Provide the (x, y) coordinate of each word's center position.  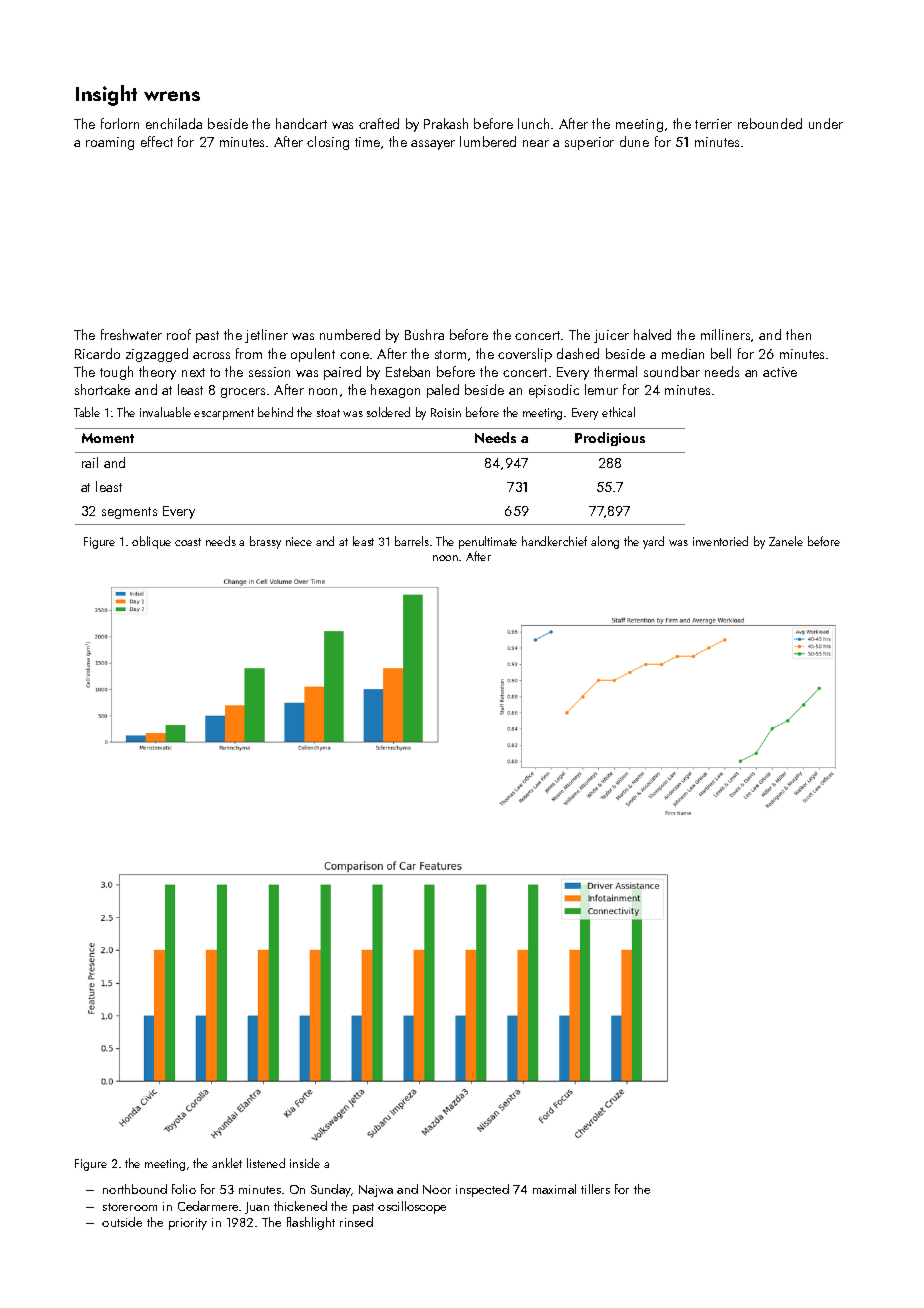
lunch (533, 123)
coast (188, 542)
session (269, 372)
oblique (151, 542)
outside (122, 1222)
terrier (713, 124)
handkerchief (554, 541)
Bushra (424, 334)
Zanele (786, 541)
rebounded (770, 123)
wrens (172, 96)
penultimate (488, 542)
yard (653, 542)
